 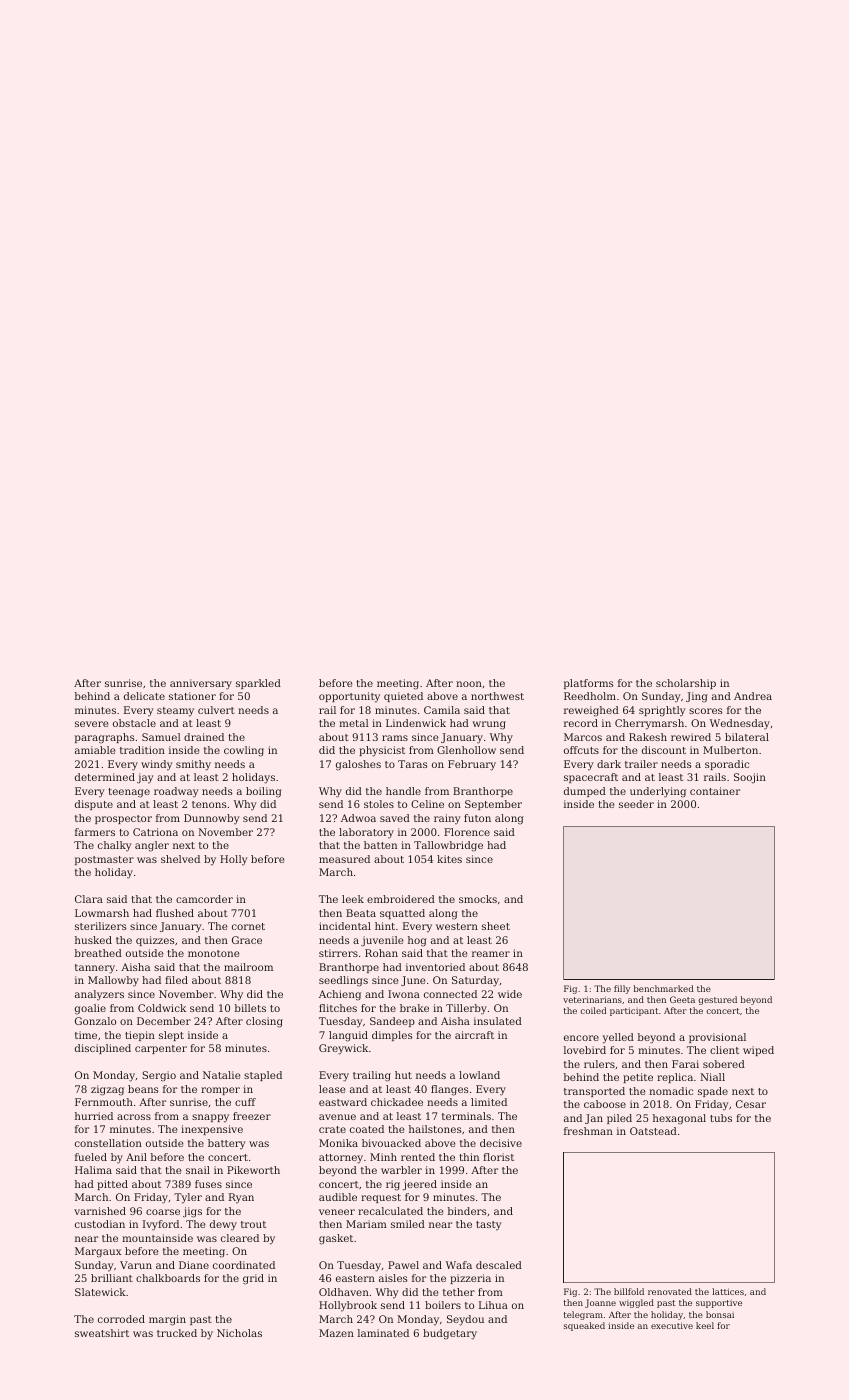 What do you see at coordinates (159, 1076) in the screenshot?
I see `Sergio` at bounding box center [159, 1076].
